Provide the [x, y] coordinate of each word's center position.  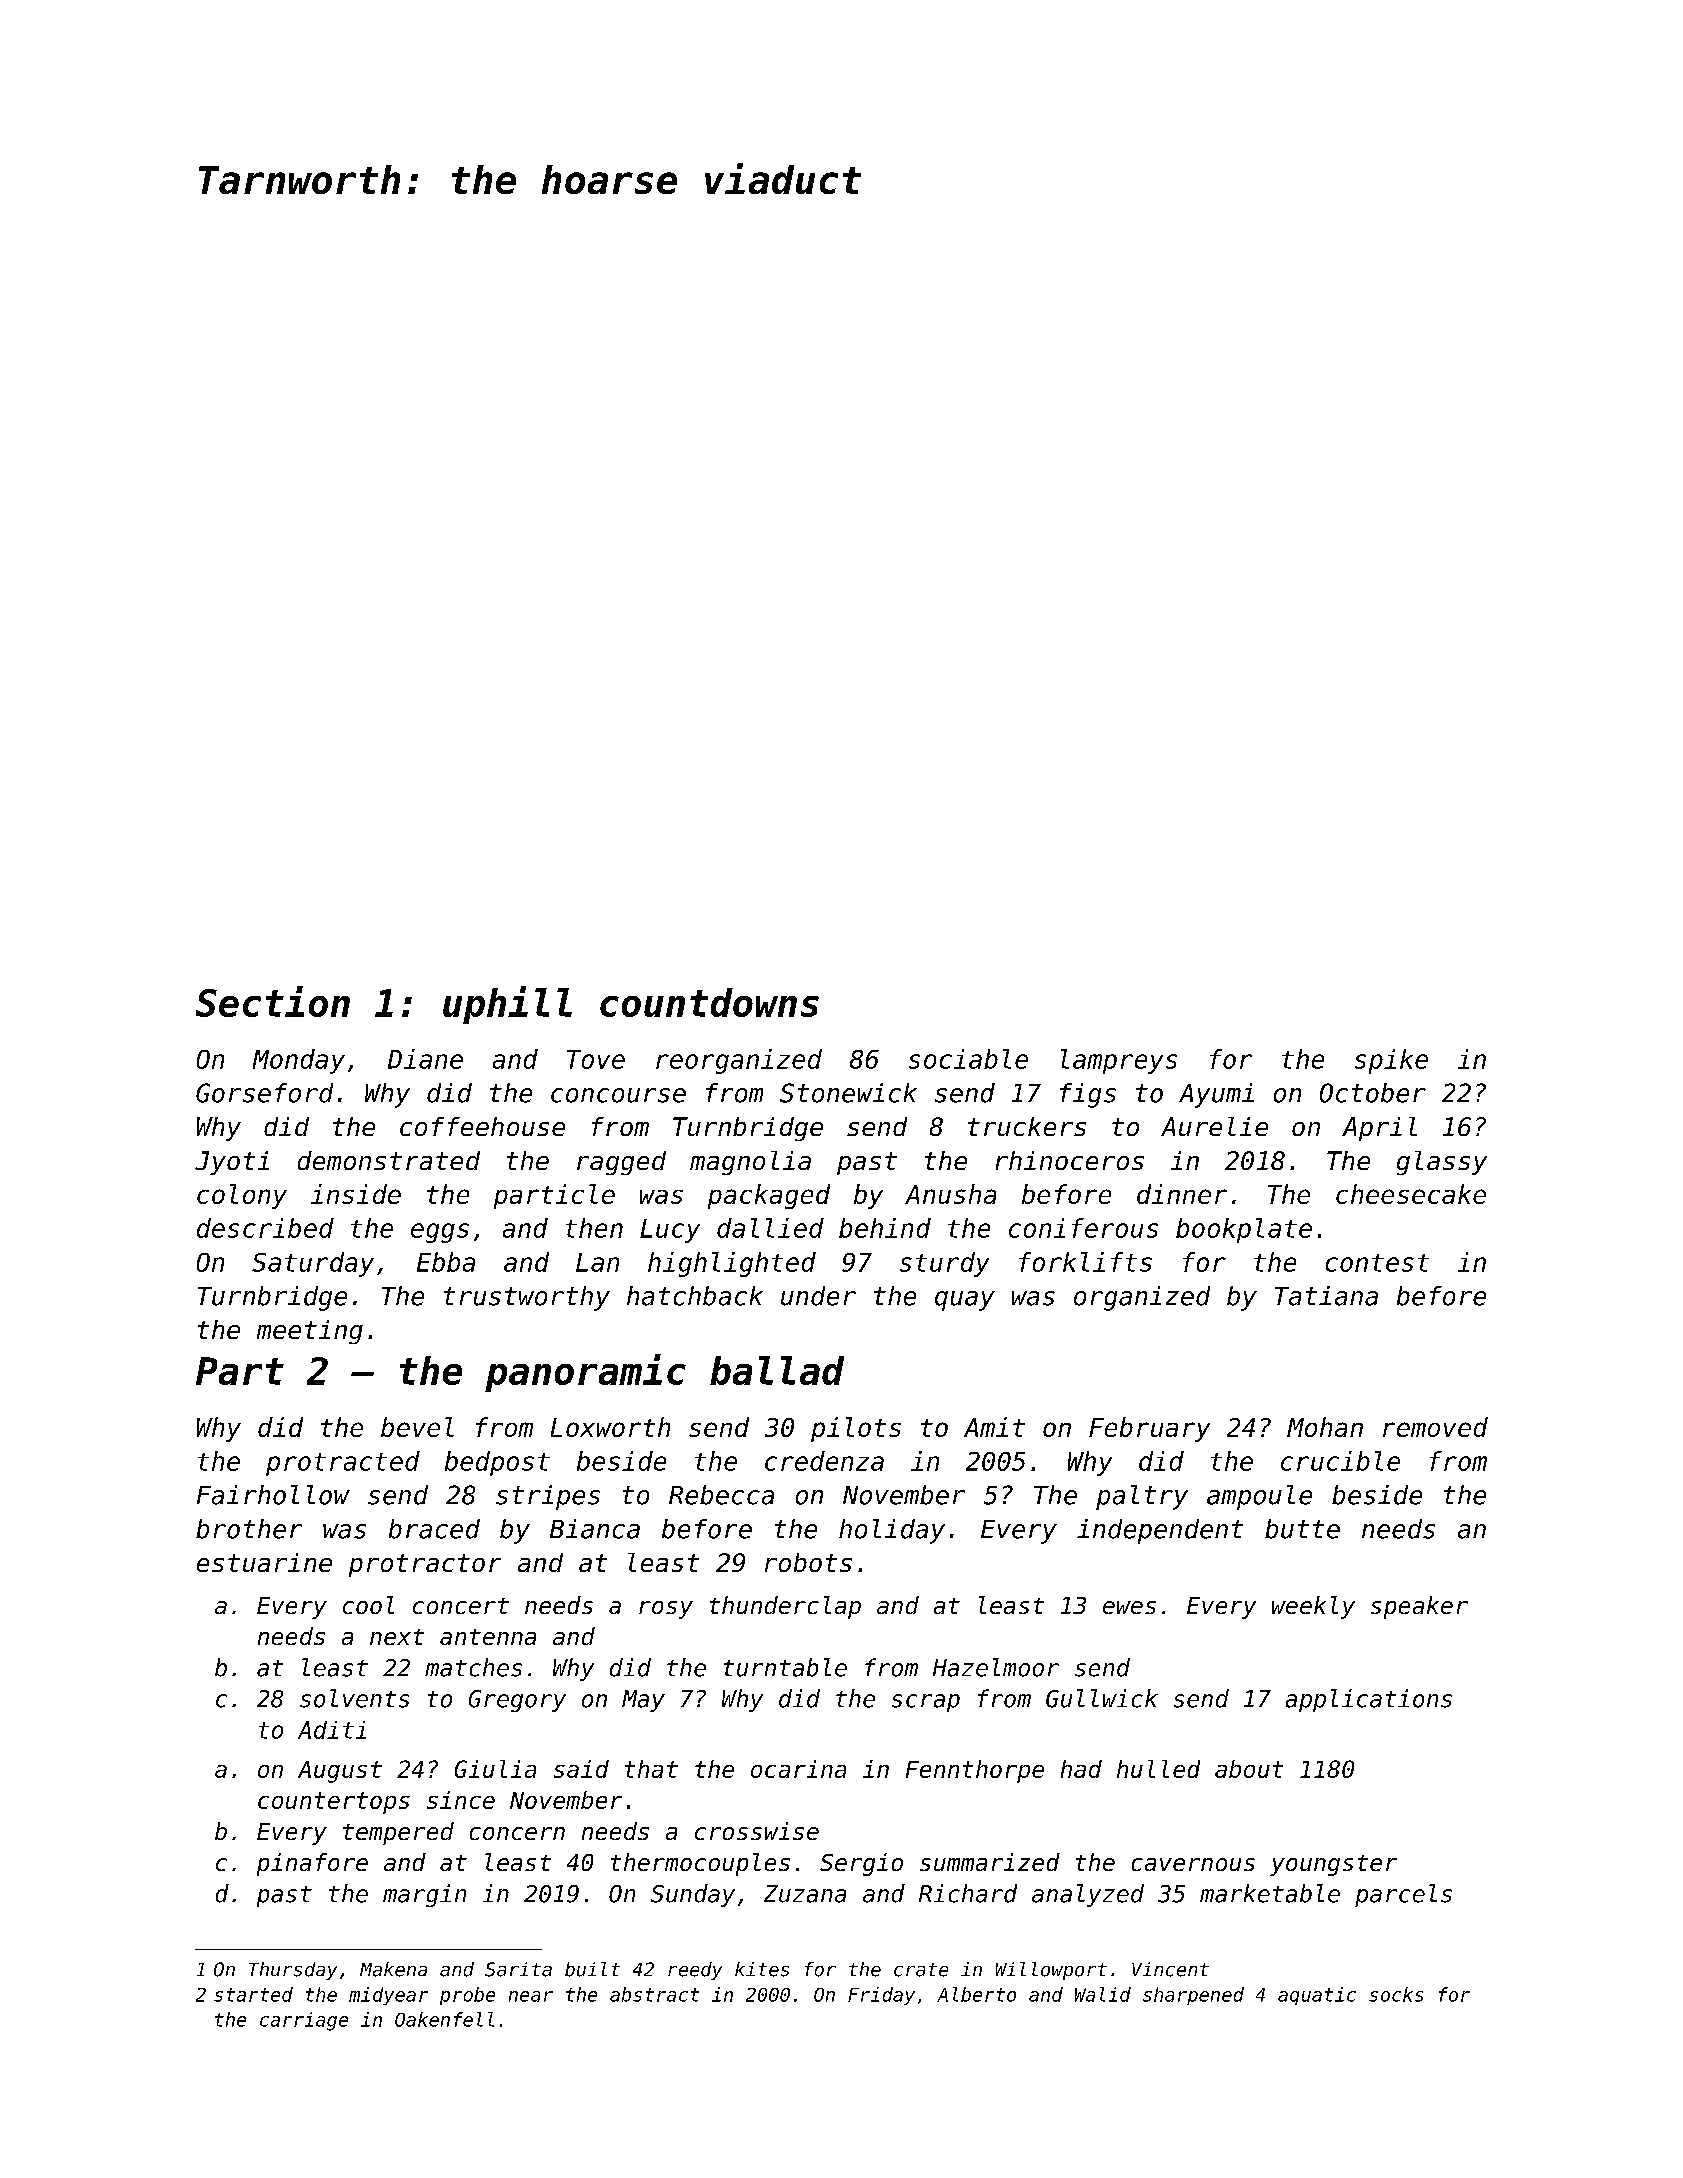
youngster [1333, 1865]
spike [1391, 1061]
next [397, 1637]
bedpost [497, 1463]
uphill [507, 1005]
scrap [926, 1703]
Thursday [293, 1971]
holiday [892, 1531]
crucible [1340, 1461]
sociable [968, 1059]
